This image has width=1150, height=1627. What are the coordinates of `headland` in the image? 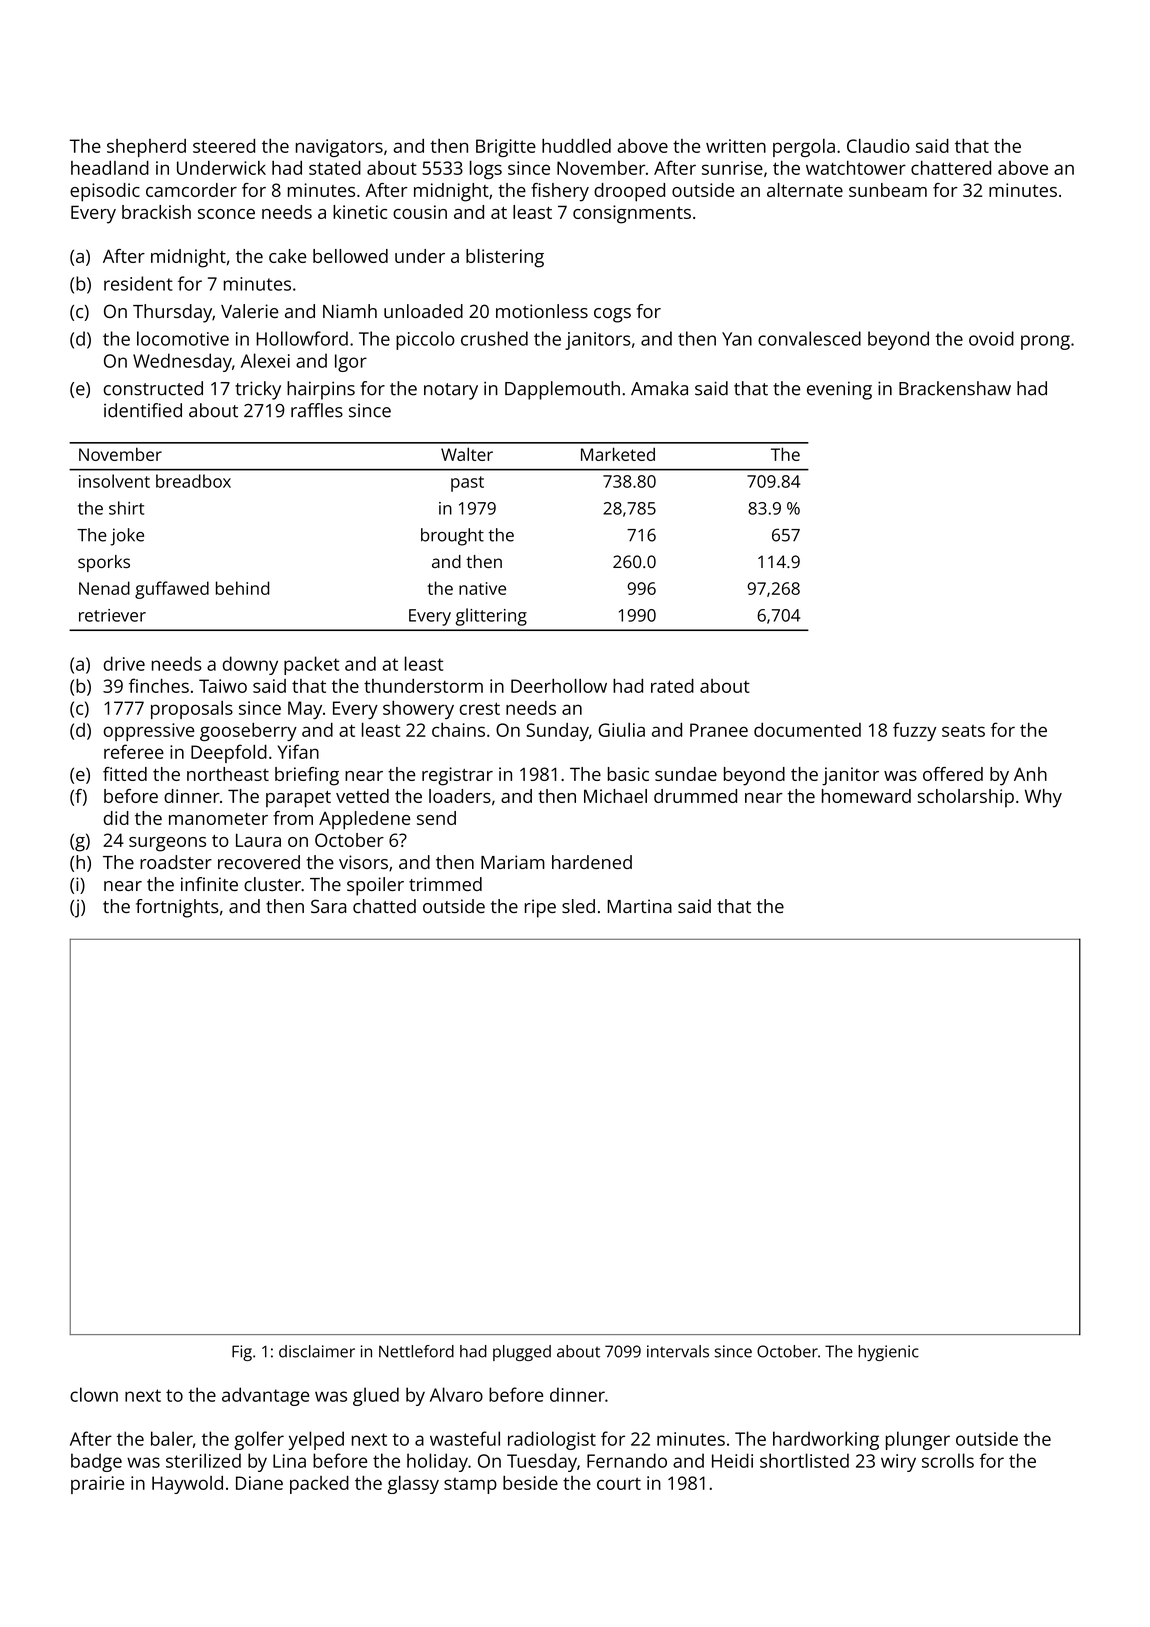 It's located at (110, 168).
